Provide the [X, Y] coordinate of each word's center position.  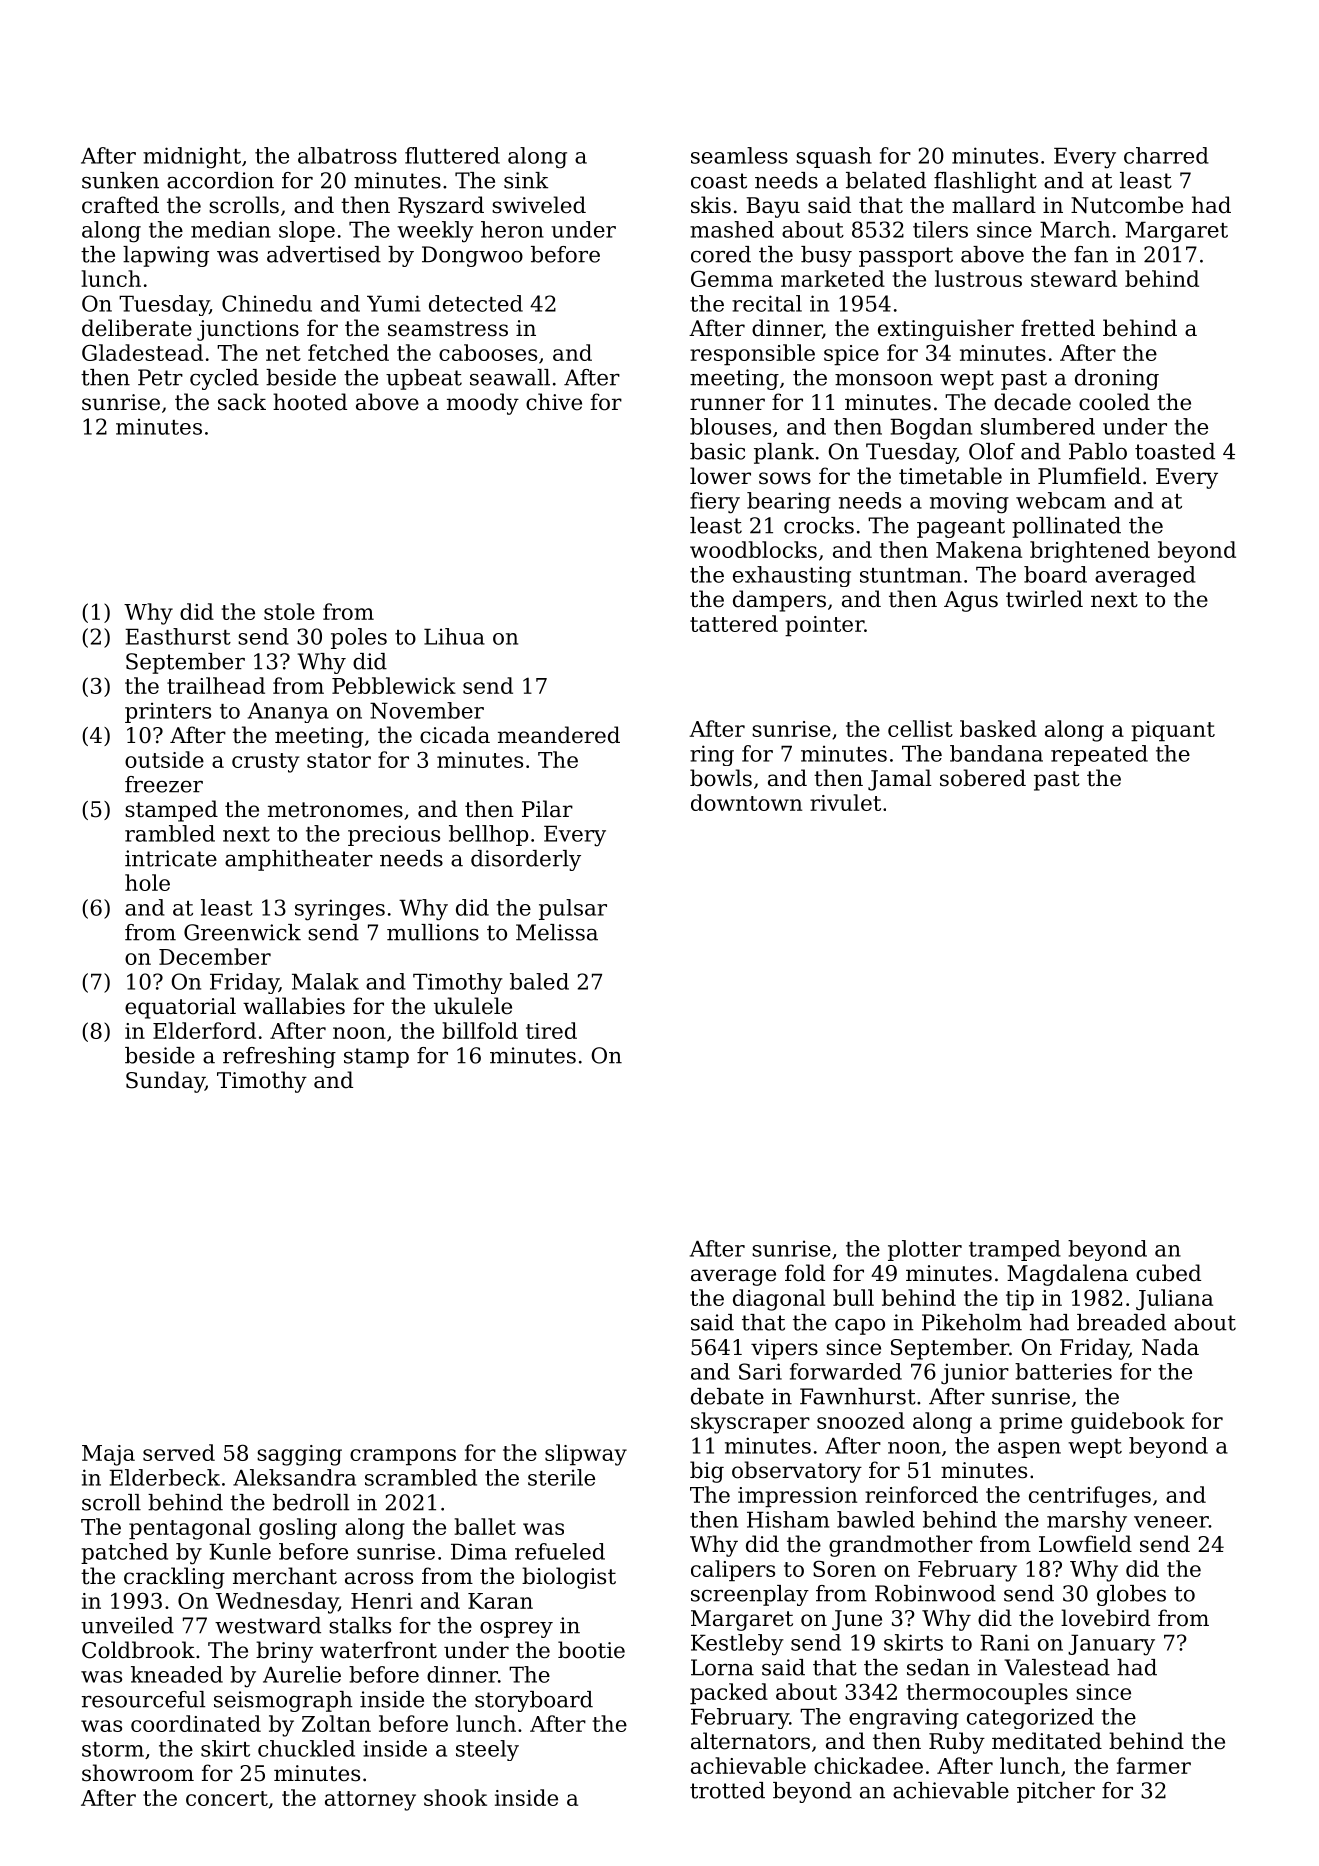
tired [551, 1030]
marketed [833, 278]
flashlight [985, 182]
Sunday [165, 1082]
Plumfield [1089, 476]
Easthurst [178, 636]
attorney [370, 1801]
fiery [715, 503]
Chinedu [267, 303]
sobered [983, 778]
